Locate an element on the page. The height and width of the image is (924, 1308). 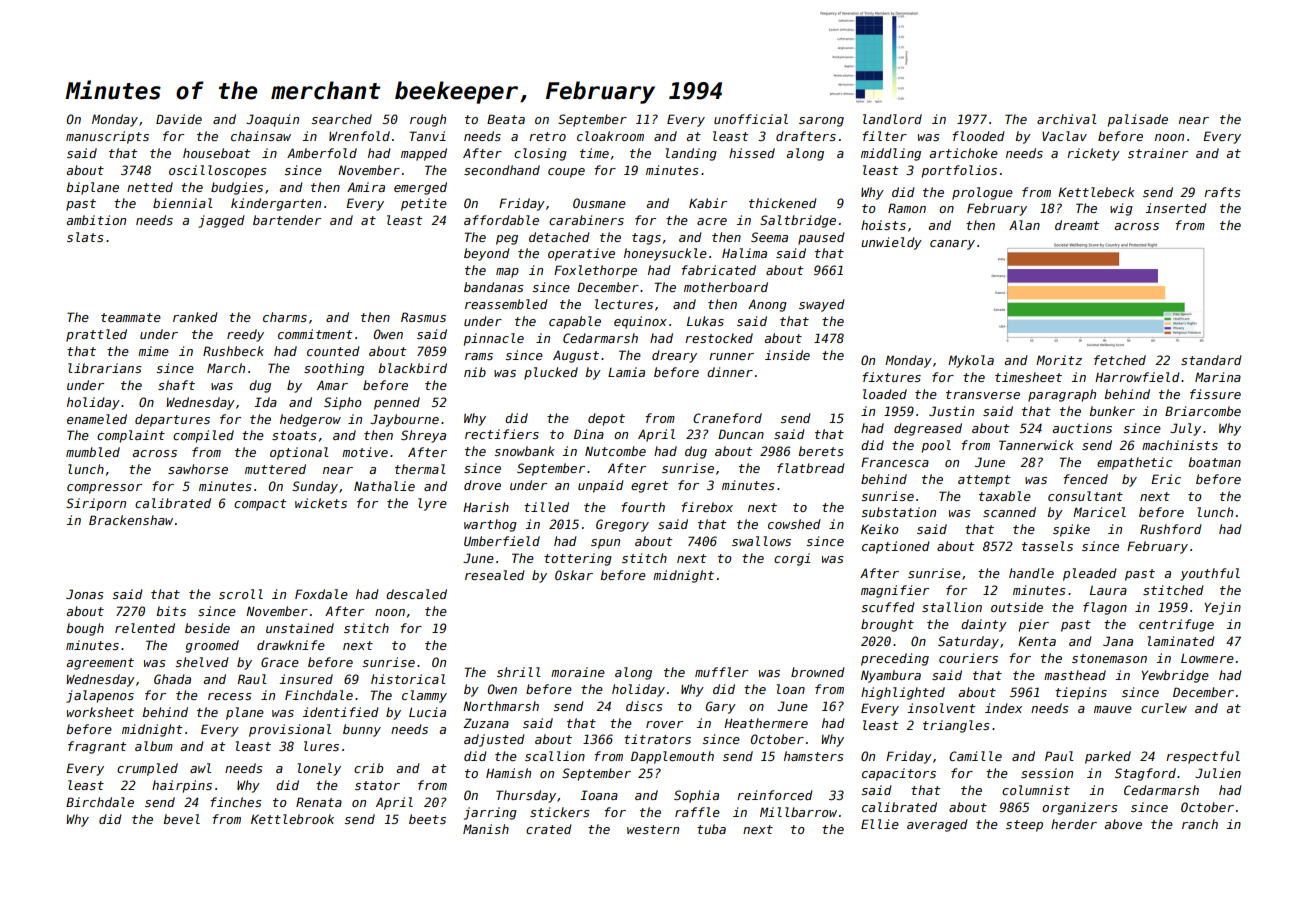
triangles is located at coordinates (956, 726).
